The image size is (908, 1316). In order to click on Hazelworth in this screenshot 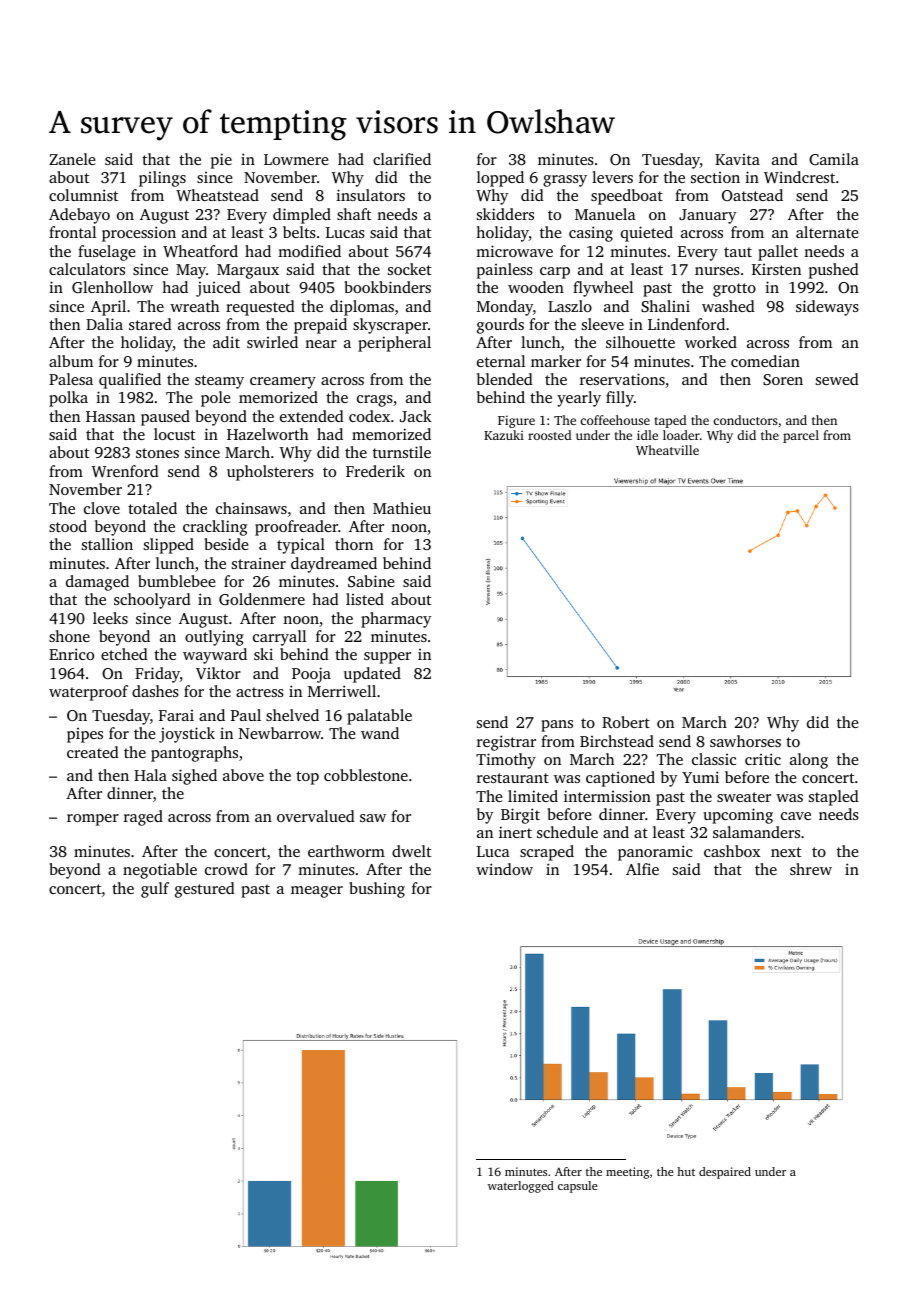, I will do `click(267, 434)`.
